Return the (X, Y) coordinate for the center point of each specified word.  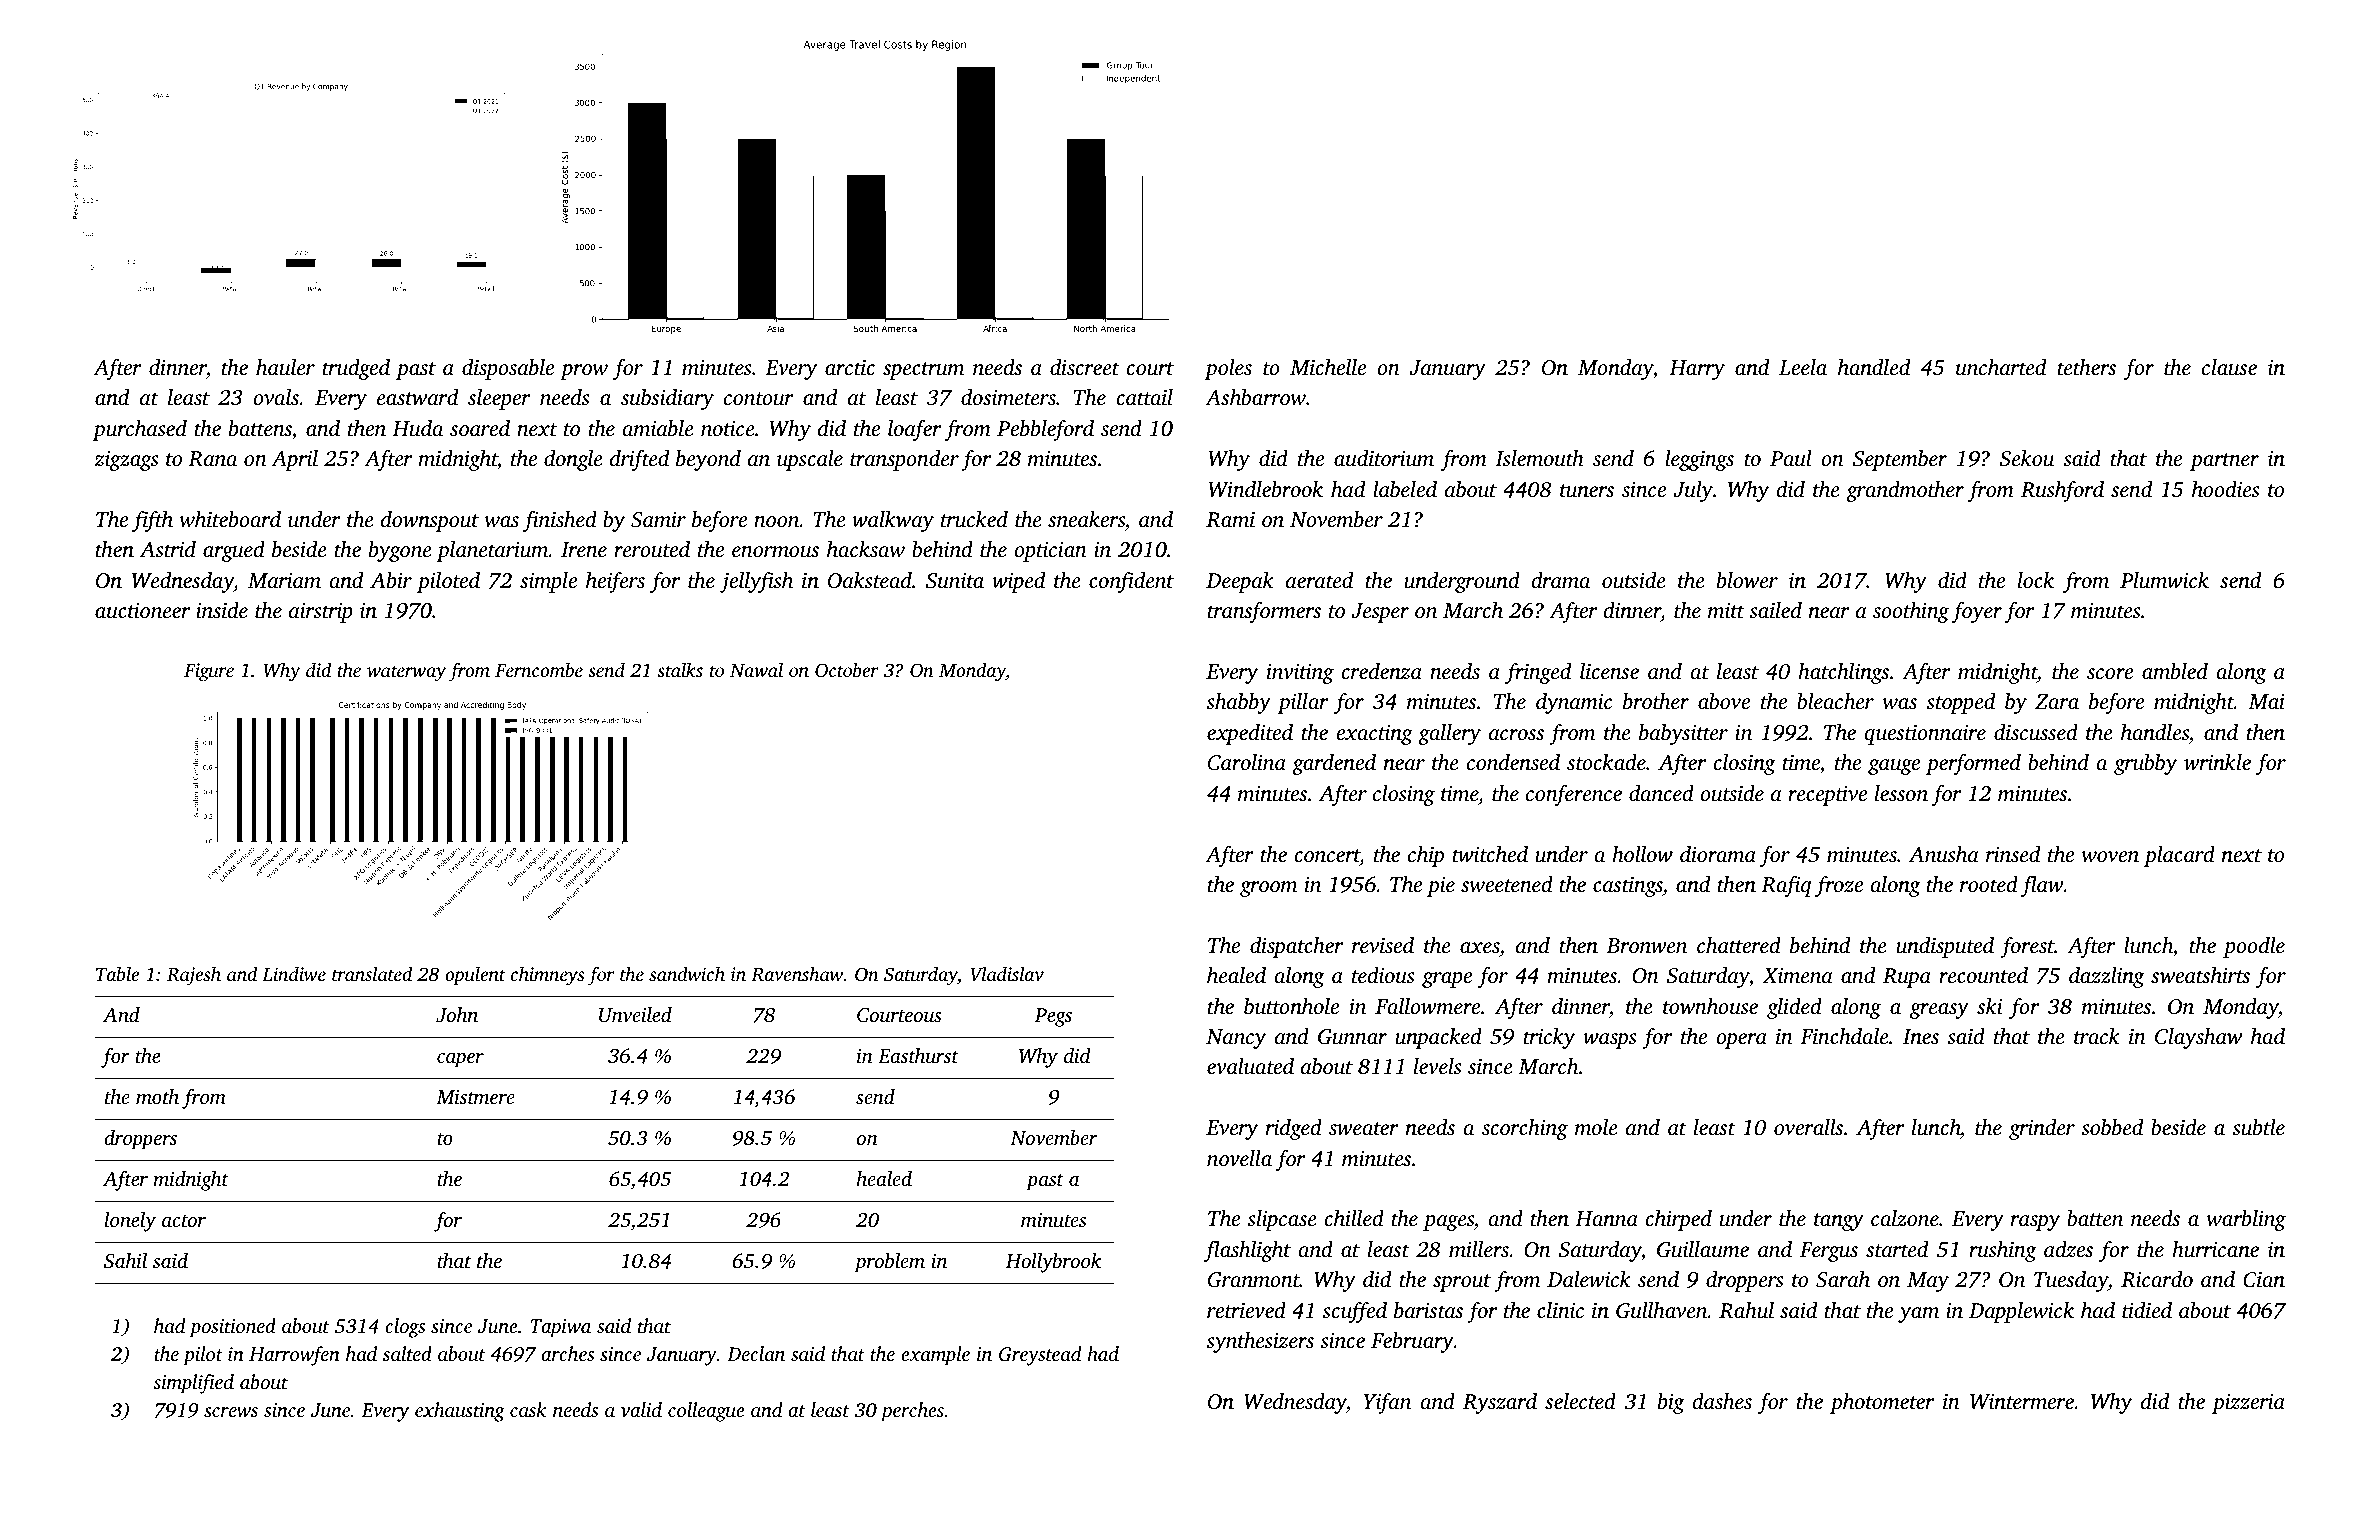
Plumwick (2164, 580)
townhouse (1710, 1006)
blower (1747, 580)
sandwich (687, 973)
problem (889, 1263)
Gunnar (1352, 1037)
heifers (615, 582)
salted (407, 1353)
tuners (1587, 490)
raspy (2035, 1223)
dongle (573, 460)
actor (184, 1221)
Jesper (1380, 613)
